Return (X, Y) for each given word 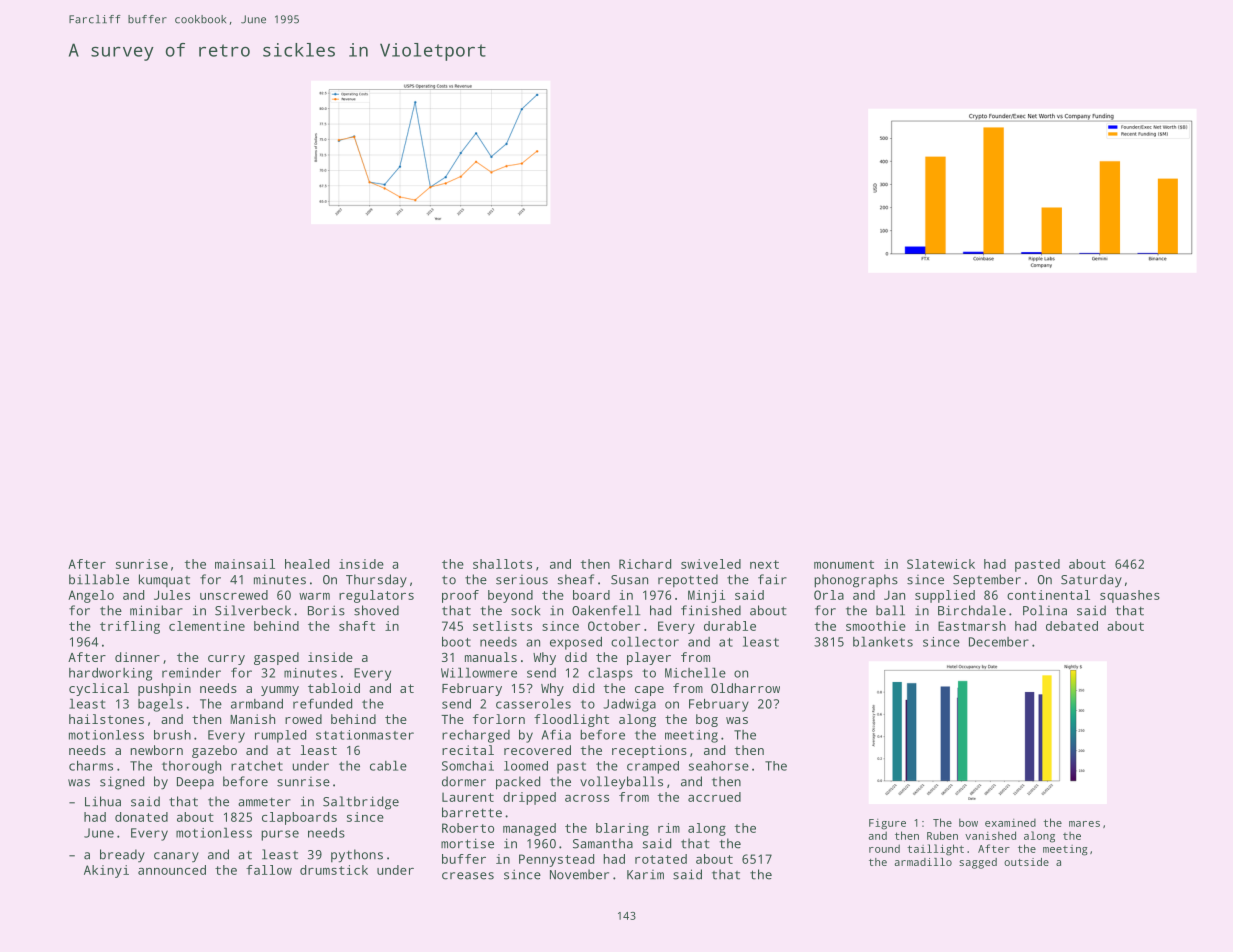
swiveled (711, 564)
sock (525, 610)
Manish (252, 719)
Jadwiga (629, 705)
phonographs (856, 581)
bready (122, 856)
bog (707, 720)
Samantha (603, 843)
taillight (935, 850)
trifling (130, 627)
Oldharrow (745, 688)
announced (172, 870)
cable (388, 765)
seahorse (719, 766)
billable (99, 579)
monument (844, 564)
